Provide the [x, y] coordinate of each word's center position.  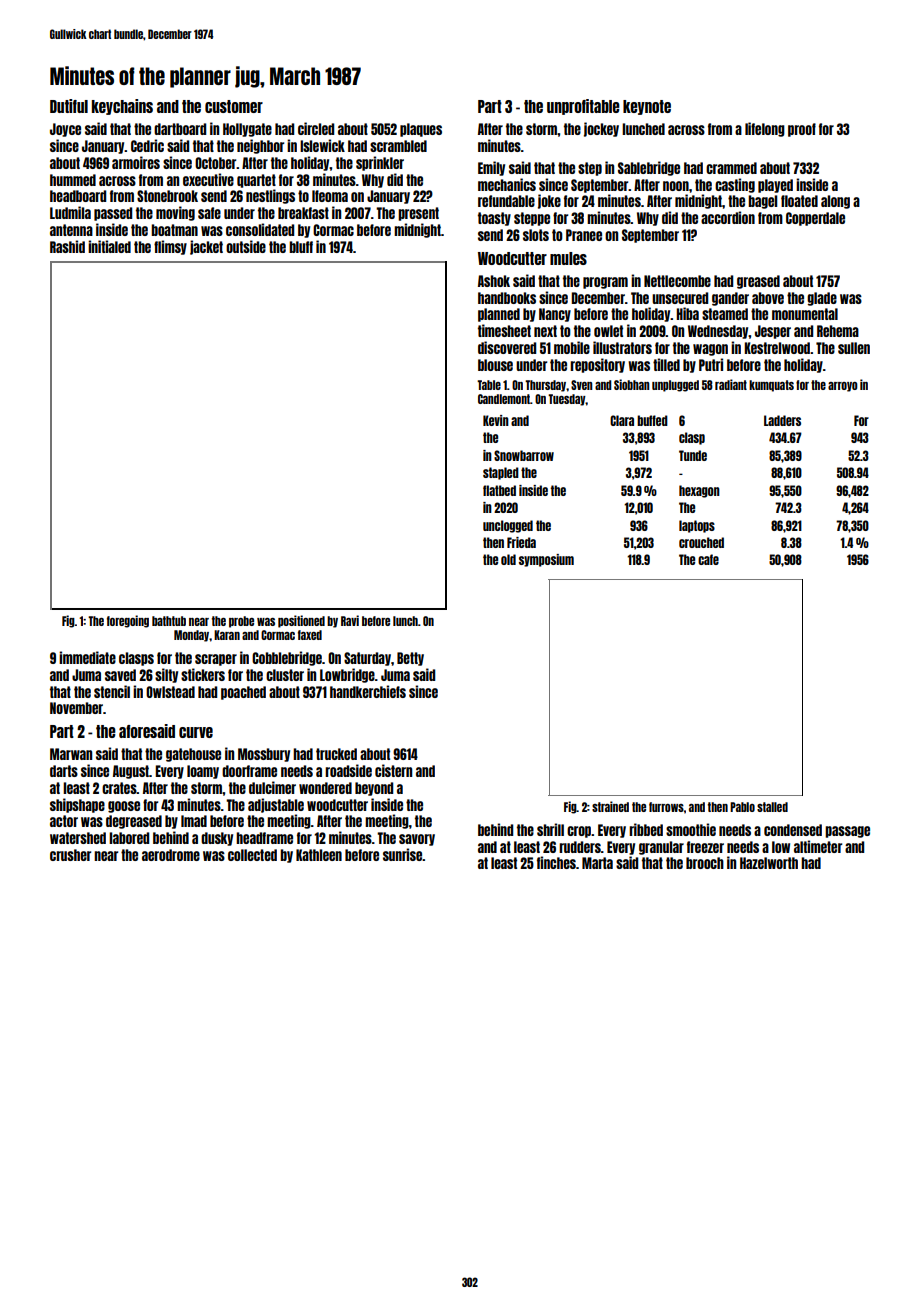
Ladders [782, 420]
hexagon [699, 491]
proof [802, 130]
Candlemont [504, 399]
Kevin [496, 420]
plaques [421, 130]
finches [556, 862]
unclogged [508, 526]
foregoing [128, 621]
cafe [708, 559]
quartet [256, 181]
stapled [501, 473]
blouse [495, 365]
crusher [70, 855]
